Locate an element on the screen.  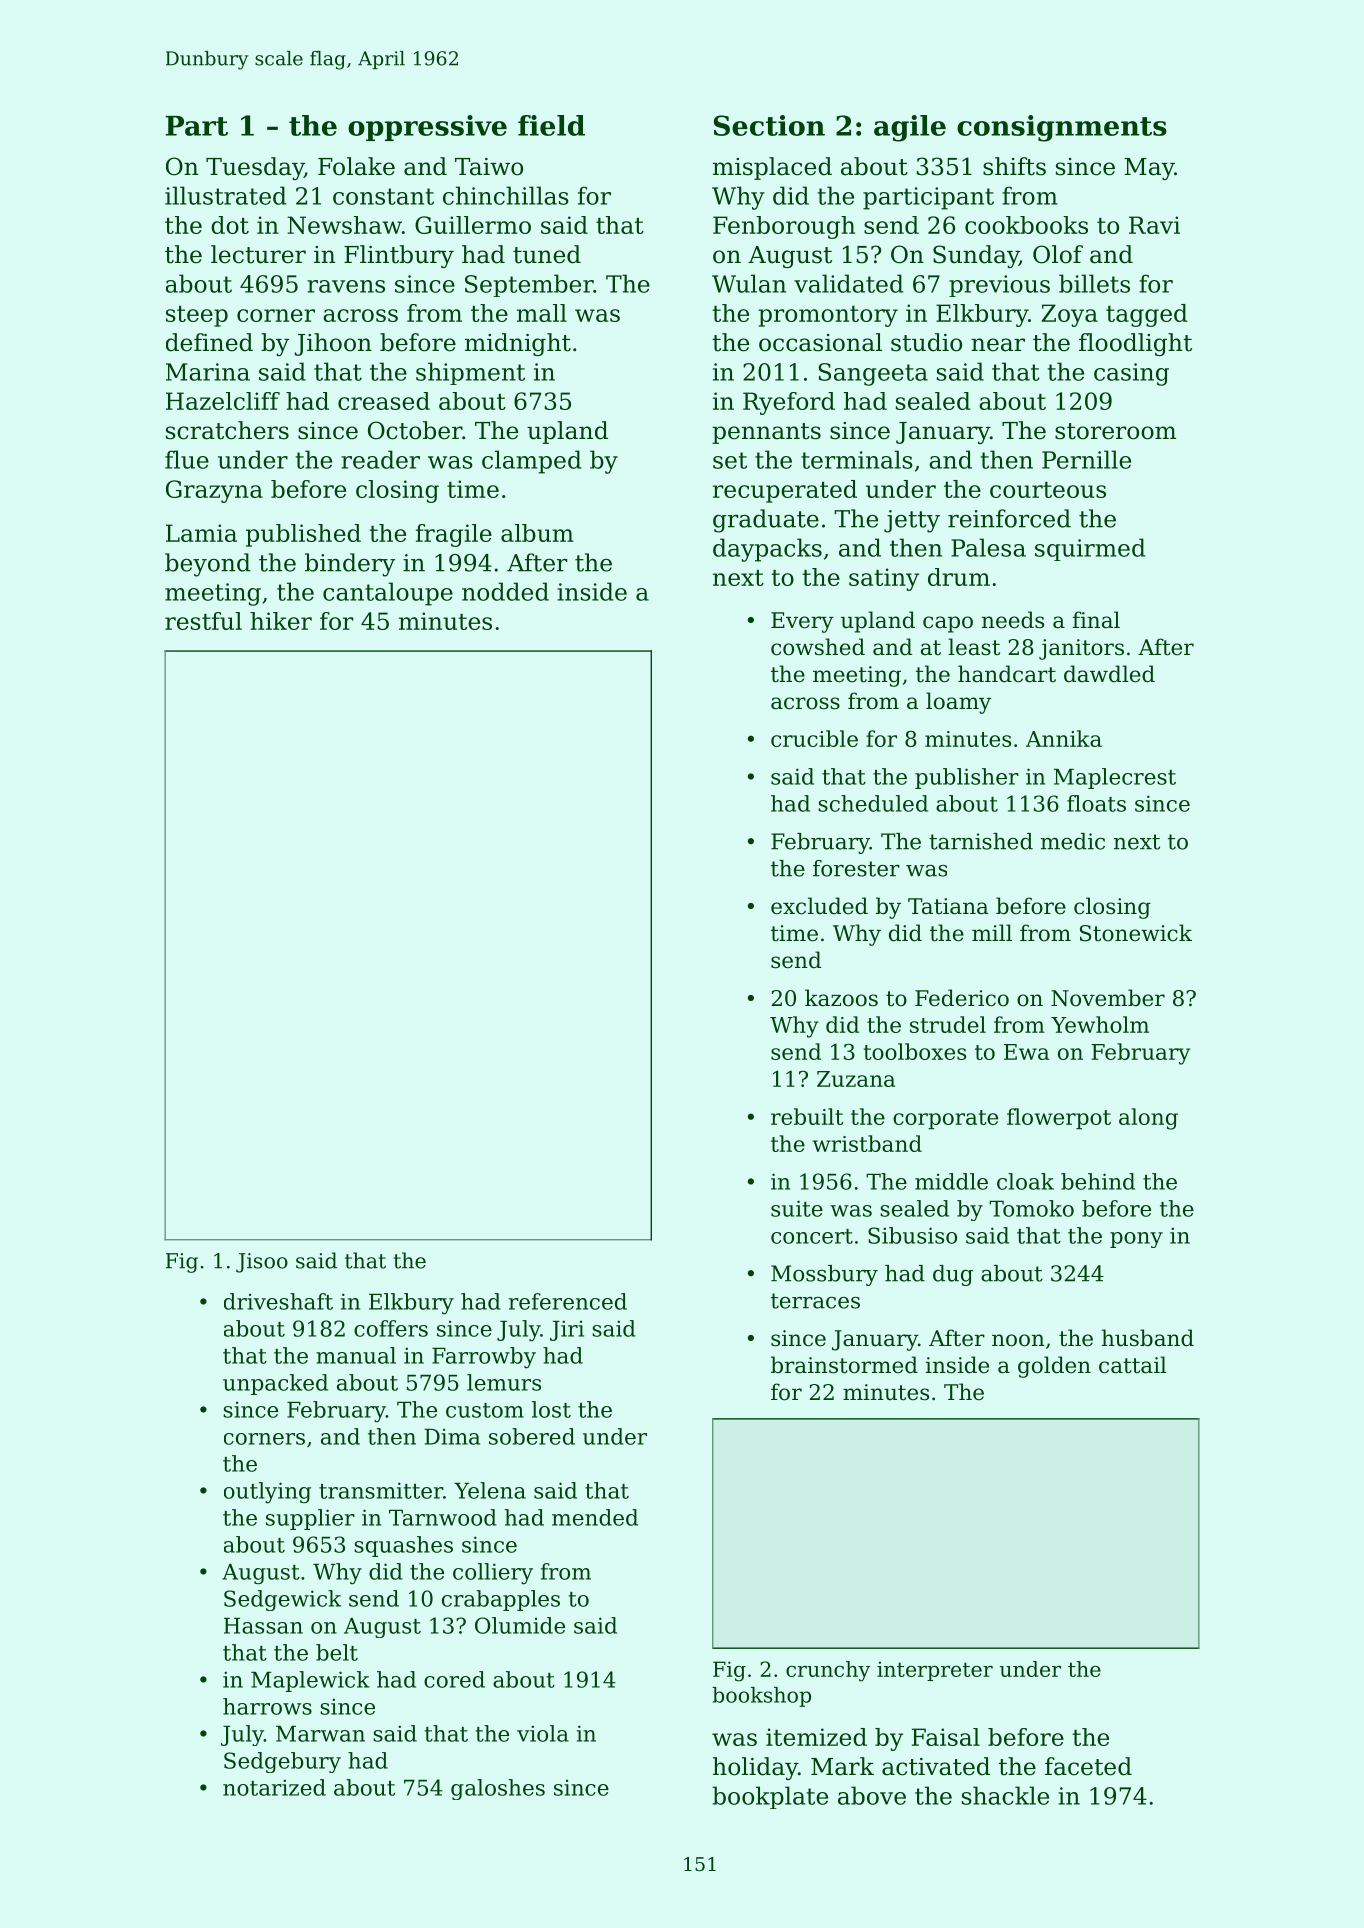
bookshop is located at coordinates (761, 1697).
